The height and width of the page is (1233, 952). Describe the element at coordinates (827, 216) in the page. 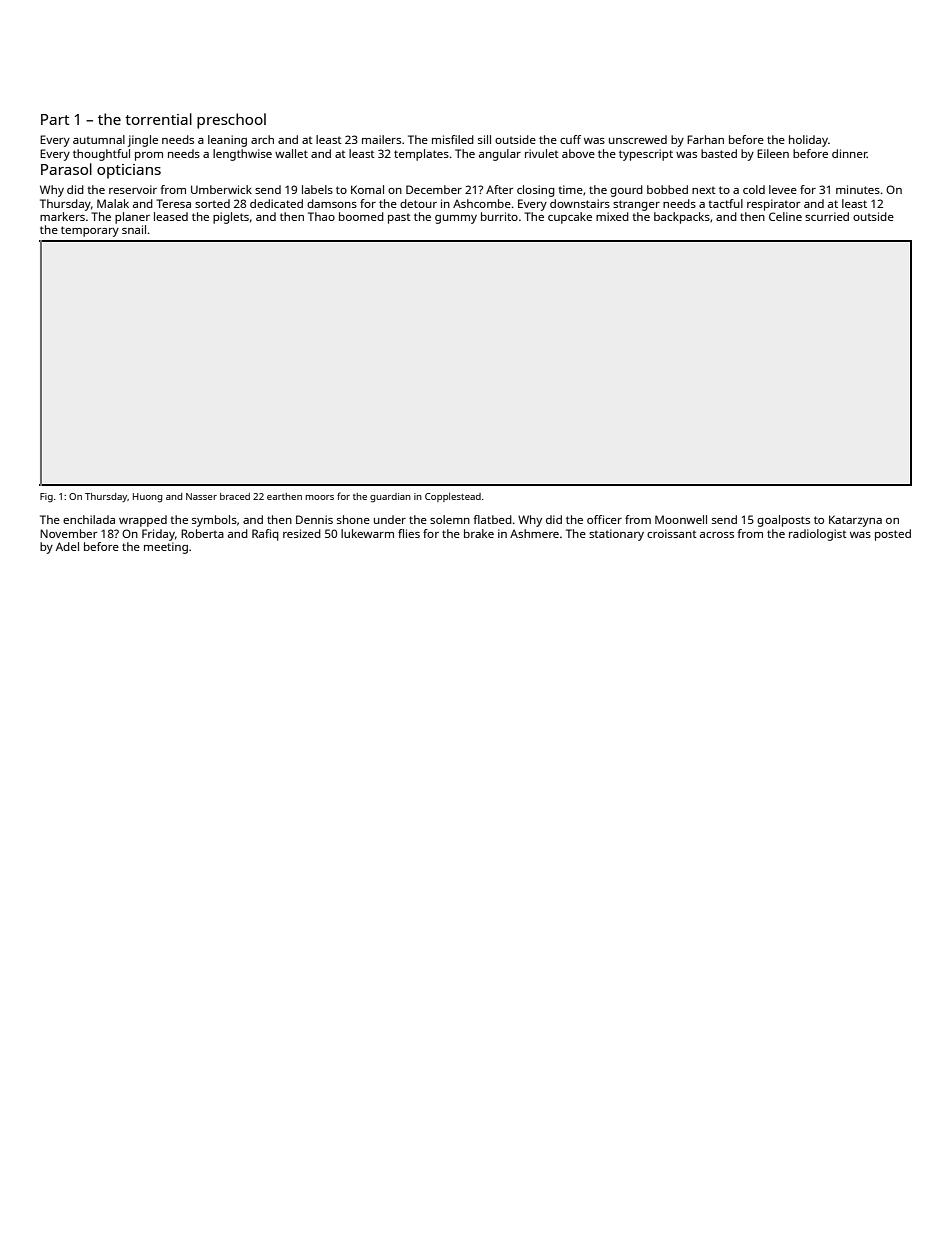

I see `scurried` at that location.
